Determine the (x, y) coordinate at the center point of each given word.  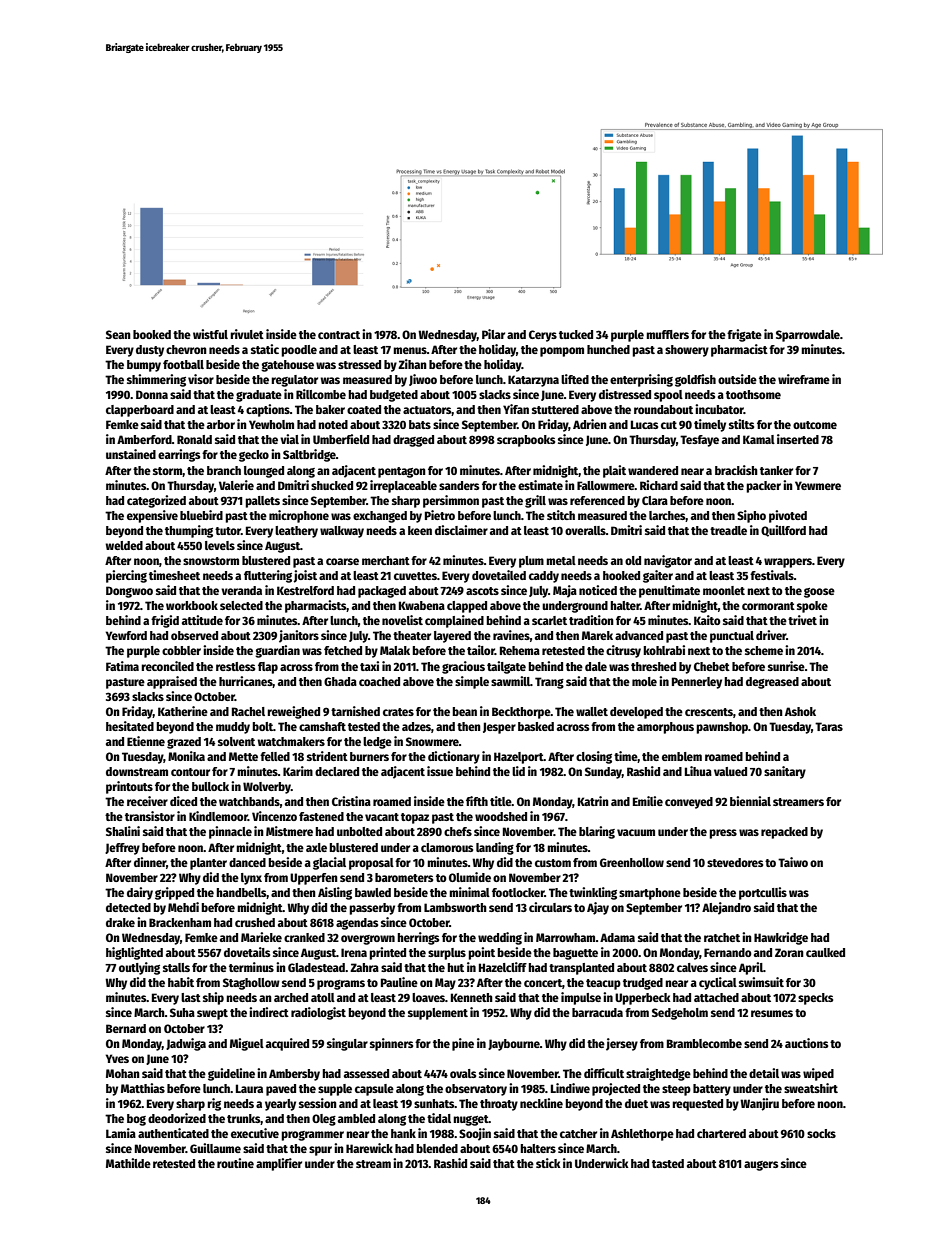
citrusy (623, 651)
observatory (476, 1090)
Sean (118, 334)
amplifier (279, 1164)
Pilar (493, 334)
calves (692, 967)
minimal (469, 892)
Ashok (800, 711)
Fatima (122, 666)
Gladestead (316, 967)
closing (594, 757)
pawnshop (722, 728)
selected (241, 605)
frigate (744, 335)
